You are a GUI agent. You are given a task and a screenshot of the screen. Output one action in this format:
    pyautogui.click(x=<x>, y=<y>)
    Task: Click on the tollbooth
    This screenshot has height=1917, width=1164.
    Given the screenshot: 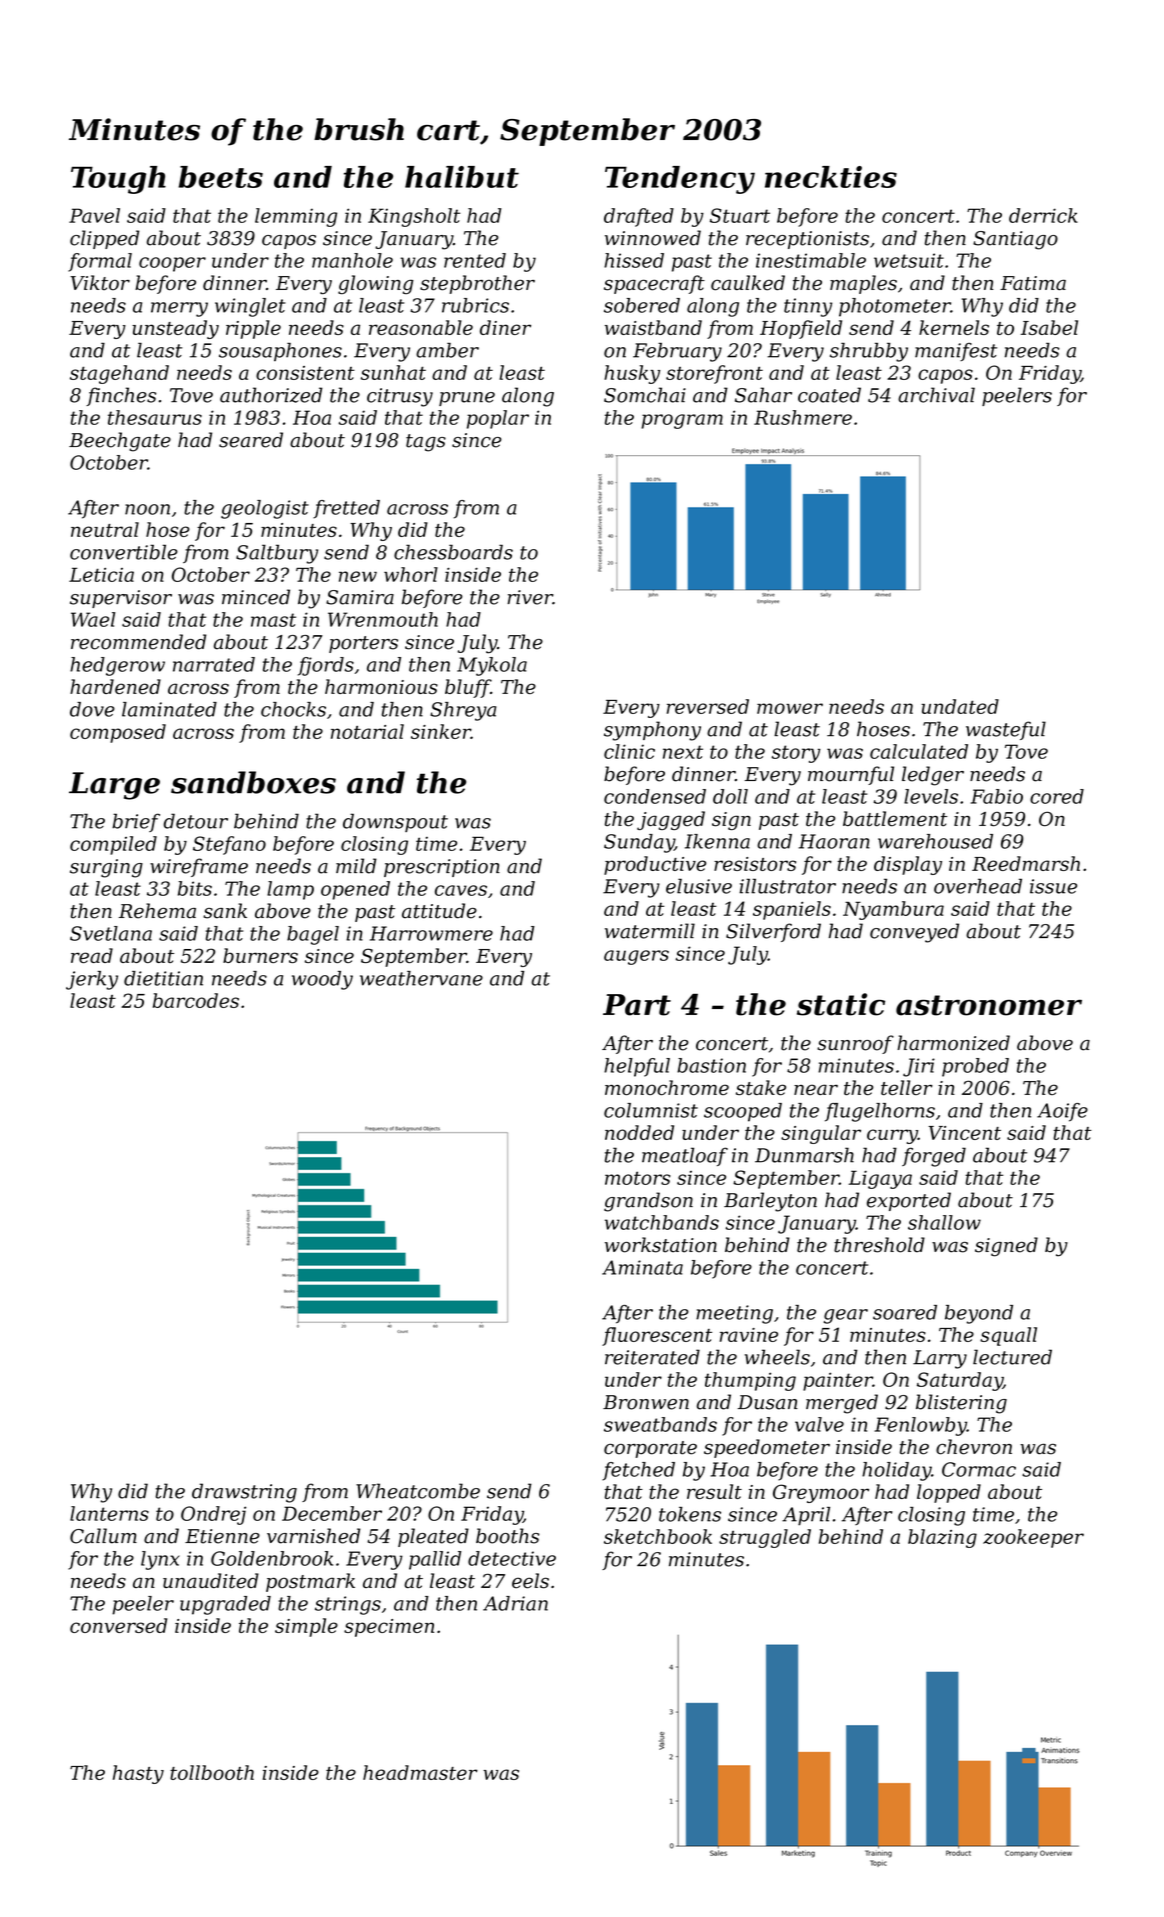 What is the action you would take?
    pyautogui.click(x=212, y=1772)
